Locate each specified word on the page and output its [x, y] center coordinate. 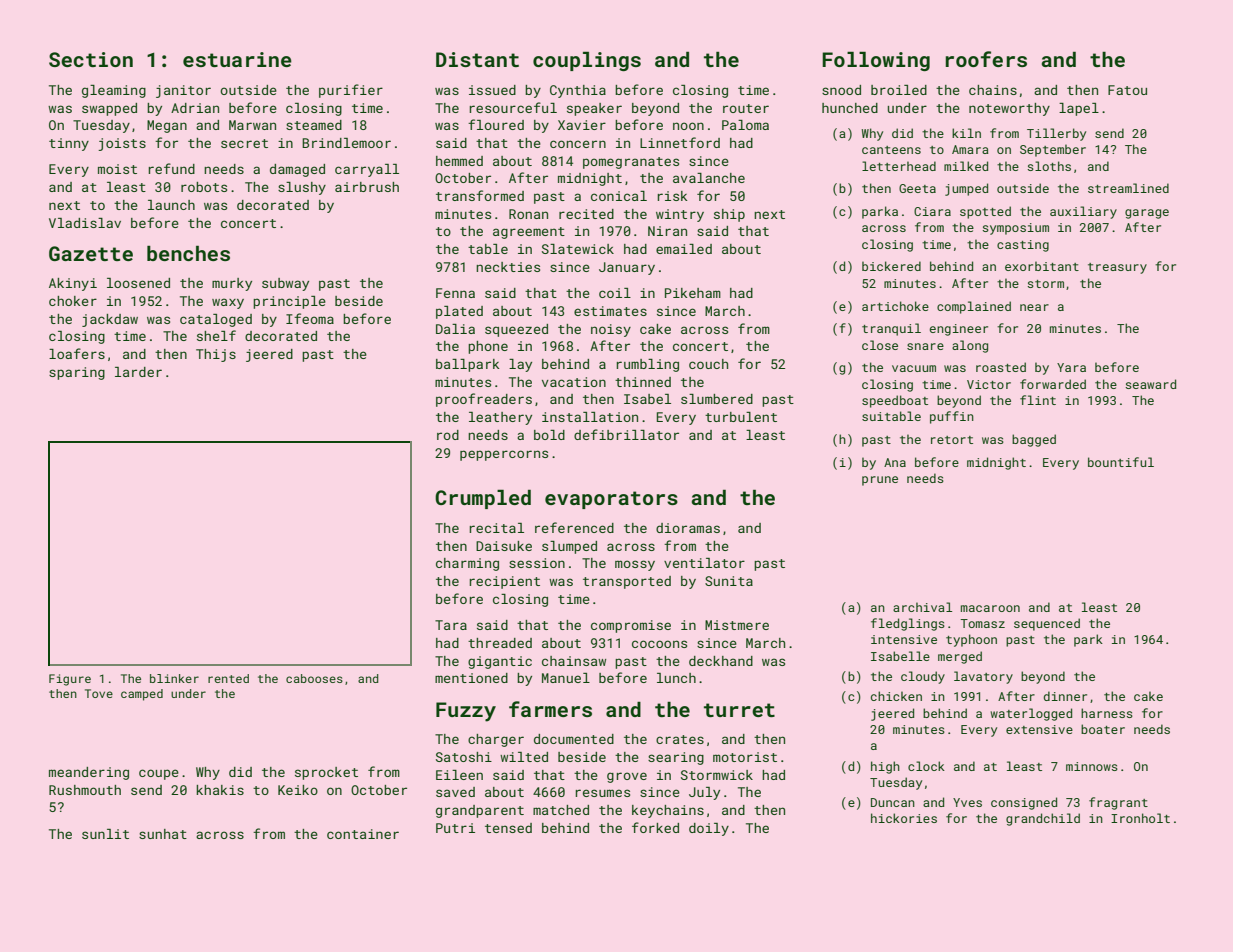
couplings [587, 61]
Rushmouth [85, 790]
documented [574, 739]
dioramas [688, 528]
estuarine [237, 59]
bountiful [1121, 462]
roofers [986, 59]
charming [467, 564]
